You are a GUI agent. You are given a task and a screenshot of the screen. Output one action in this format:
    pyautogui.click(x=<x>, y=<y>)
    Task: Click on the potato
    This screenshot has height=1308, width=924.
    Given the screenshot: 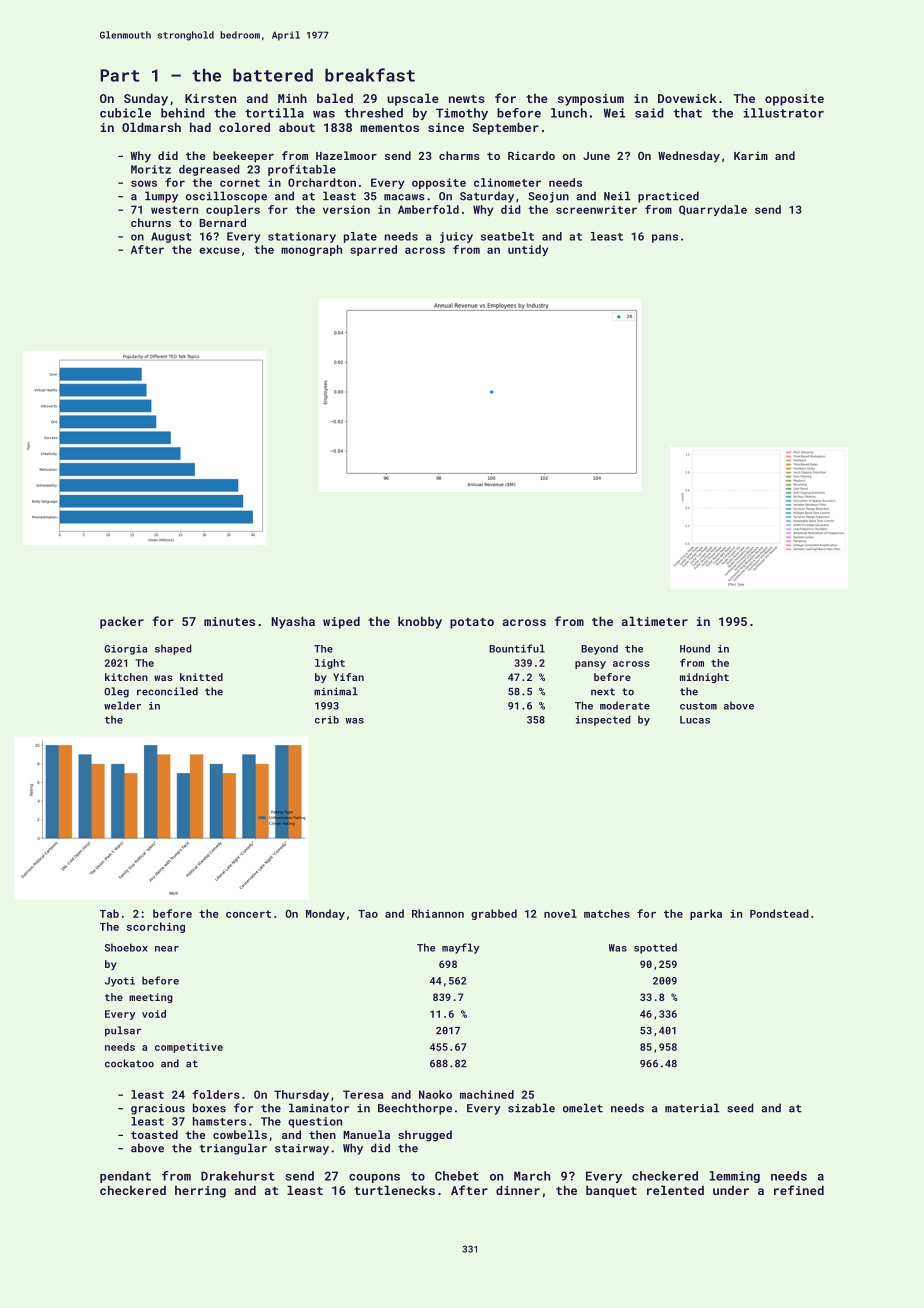 What is the action you would take?
    pyautogui.click(x=472, y=623)
